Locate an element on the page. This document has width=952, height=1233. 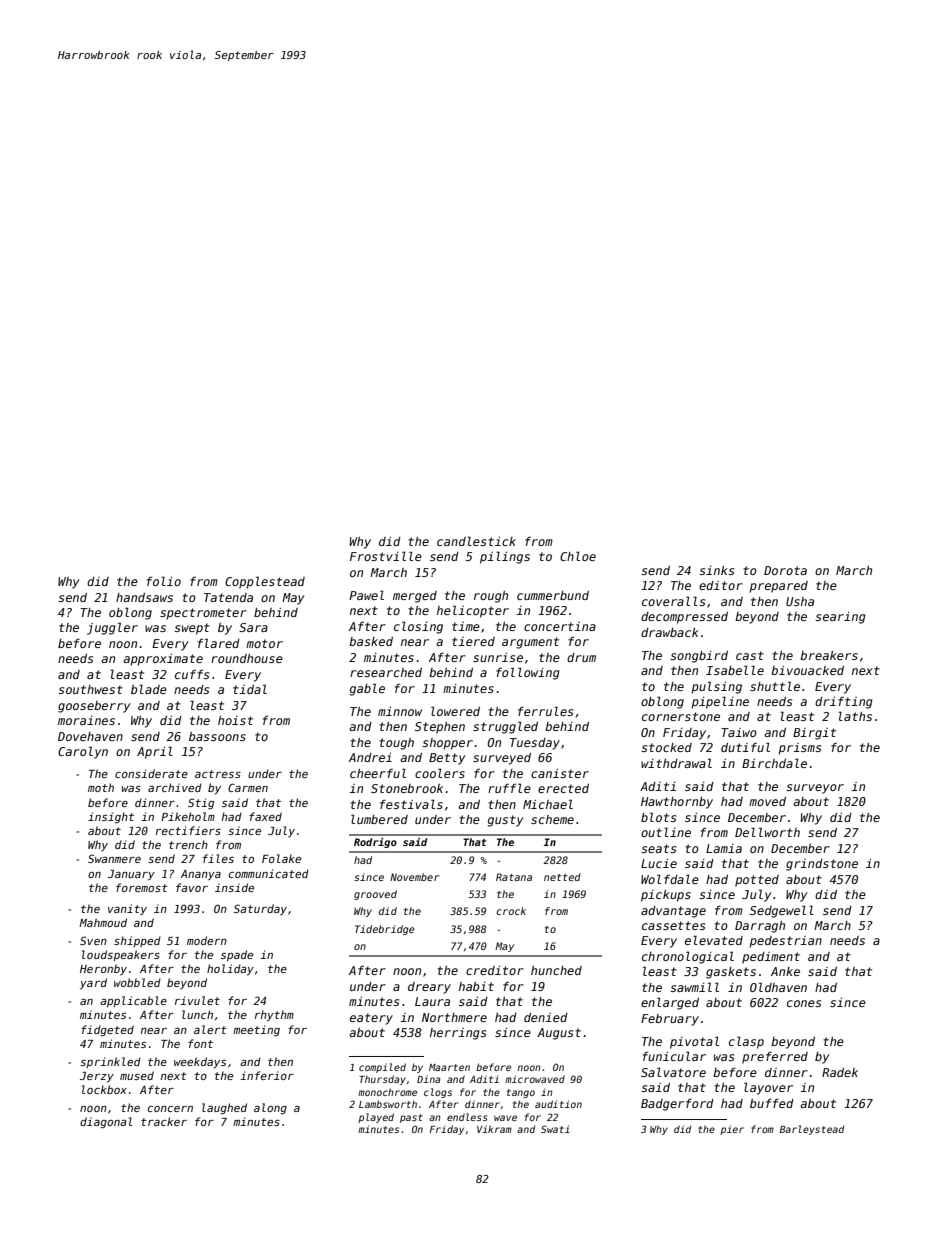
weekdays is located at coordinates (200, 1062).
